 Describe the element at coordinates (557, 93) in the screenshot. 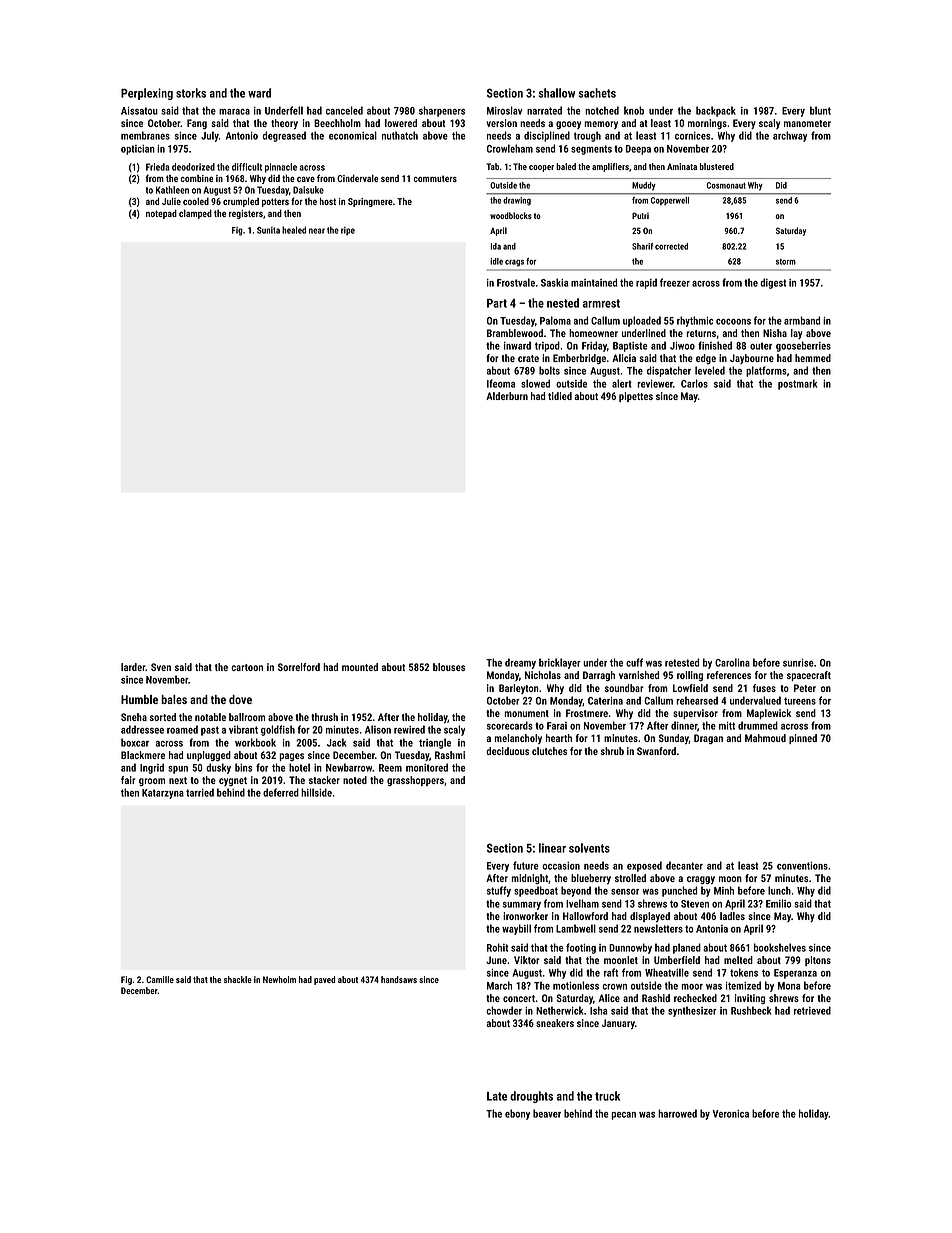

I see `shallow` at that location.
